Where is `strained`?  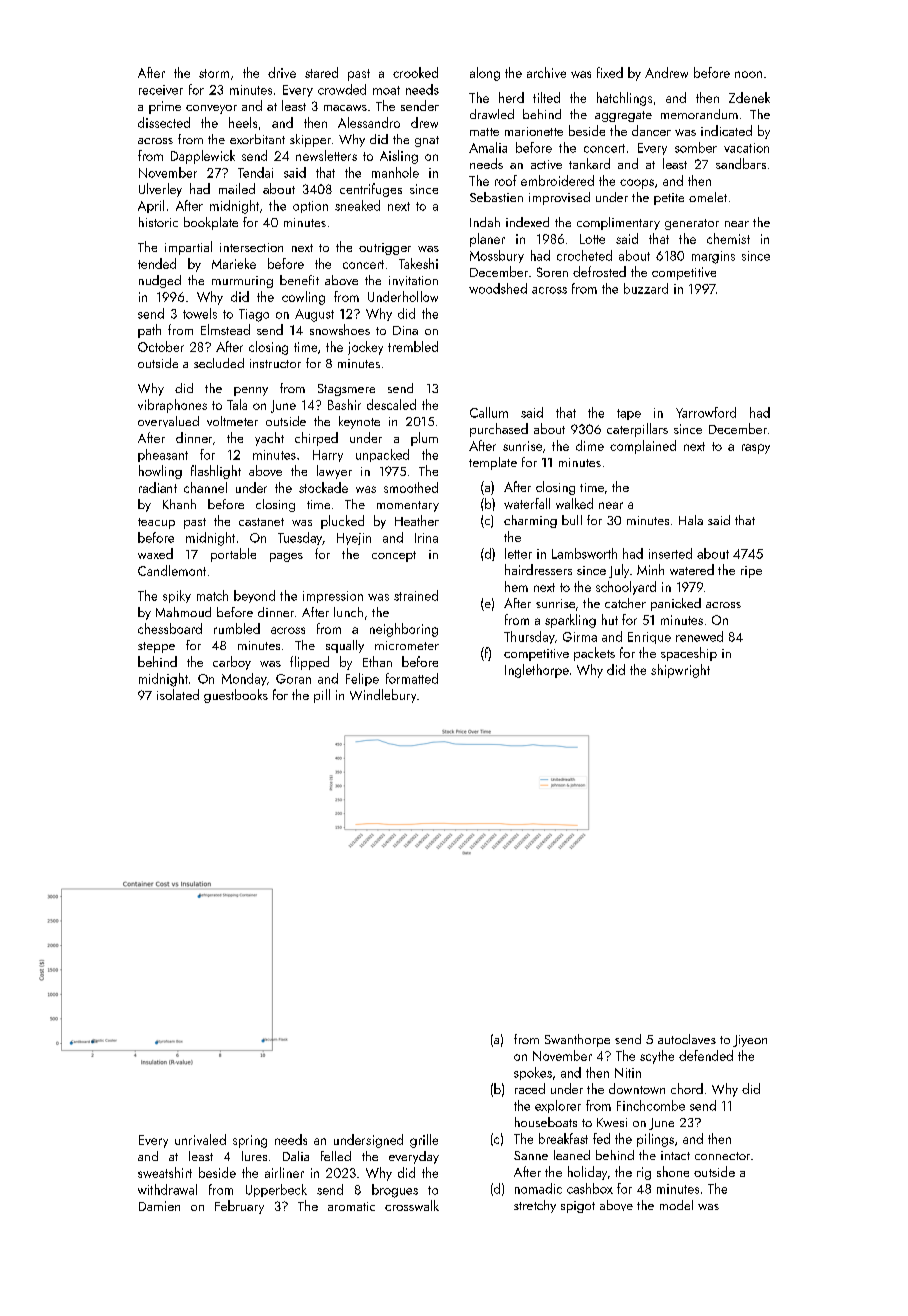
strained is located at coordinates (416, 595).
